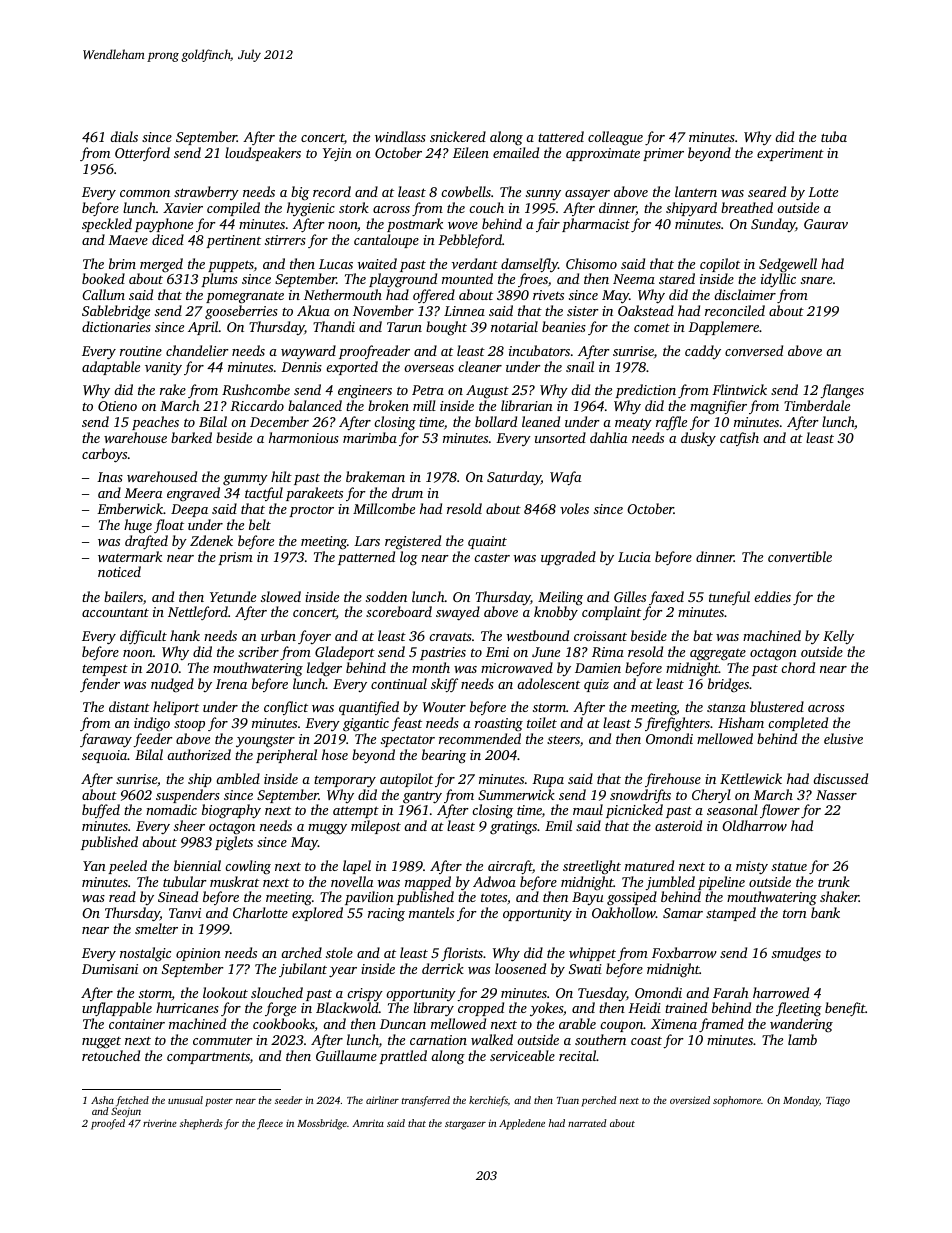 This document has height=1233, width=952. I want to click on nudged, so click(172, 685).
